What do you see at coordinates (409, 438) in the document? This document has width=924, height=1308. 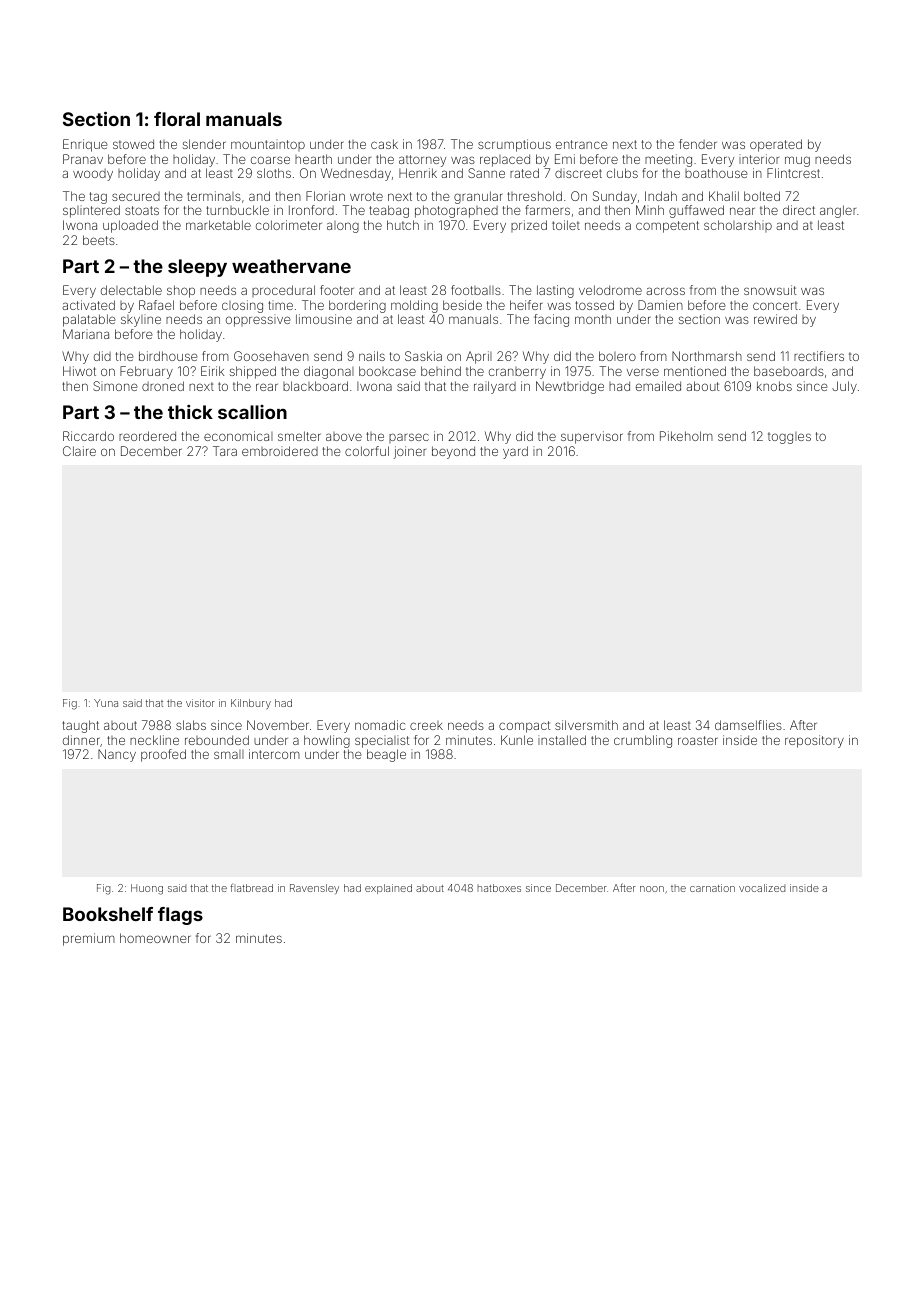 I see `parsec` at bounding box center [409, 438].
